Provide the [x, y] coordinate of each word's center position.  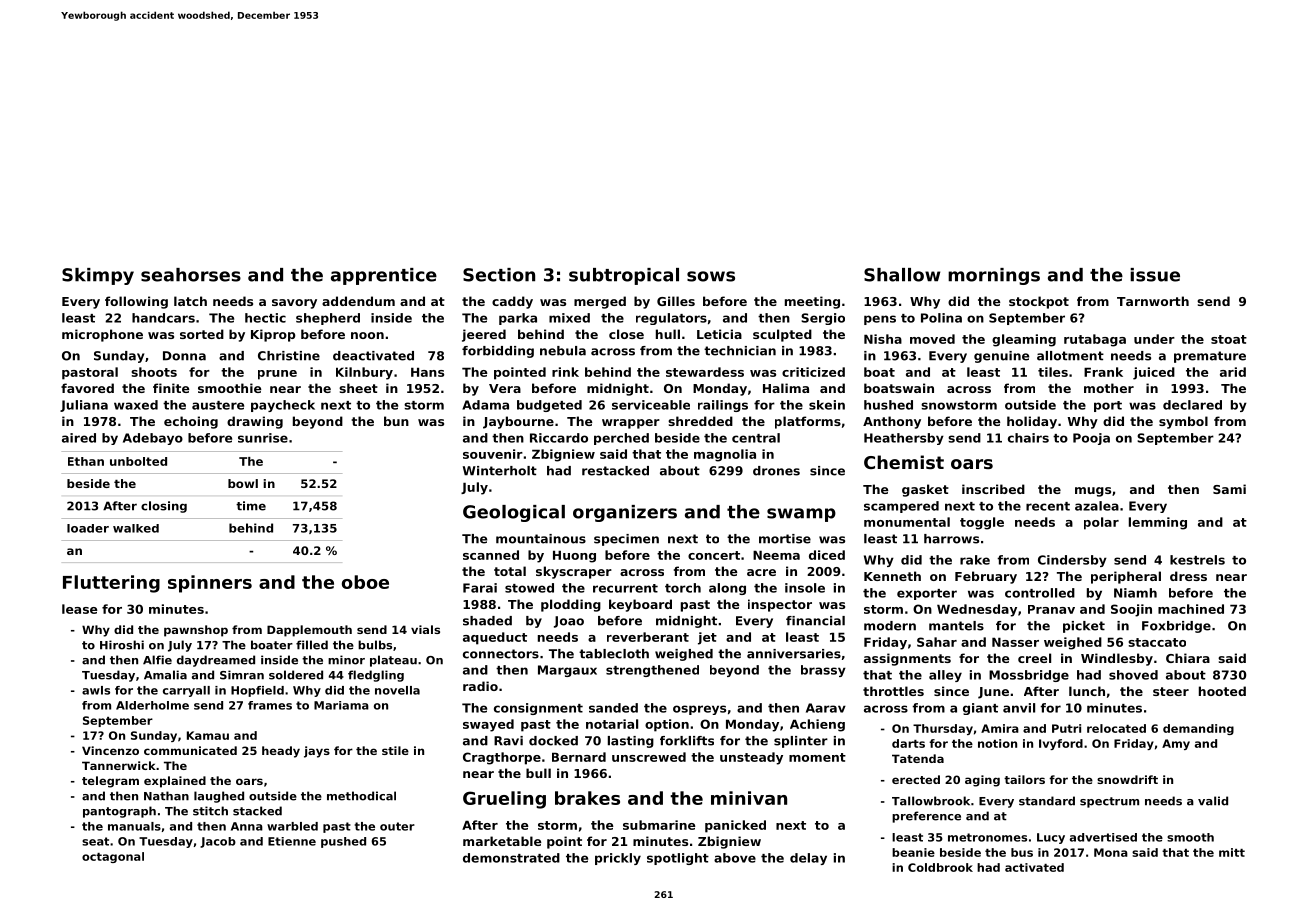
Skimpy [98, 276]
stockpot [1039, 302]
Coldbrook [940, 867]
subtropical [624, 276]
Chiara [1188, 658]
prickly [618, 859]
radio [480, 686]
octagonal [113, 857]
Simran [242, 675]
